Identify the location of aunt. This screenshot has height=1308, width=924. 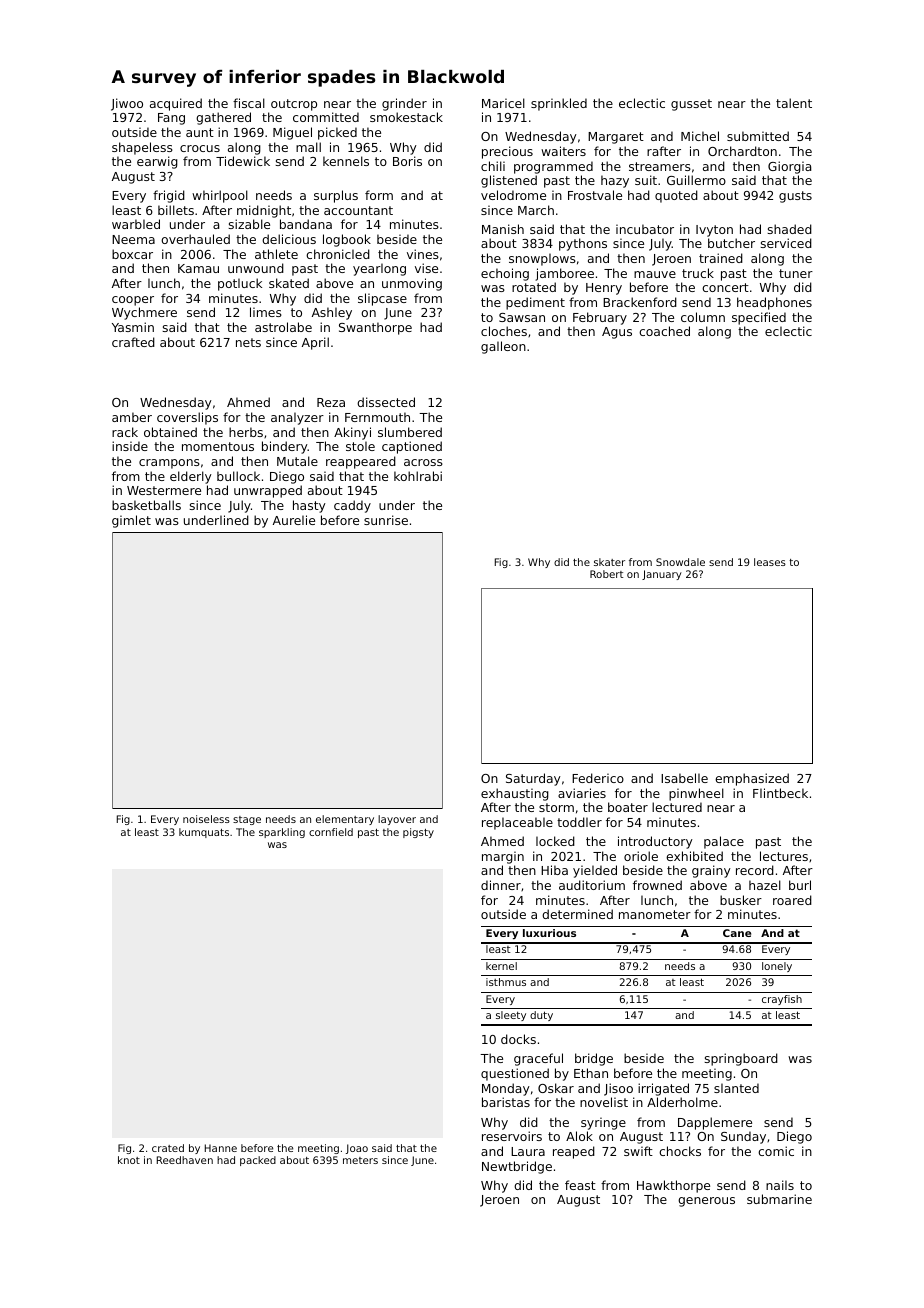
(200, 132).
